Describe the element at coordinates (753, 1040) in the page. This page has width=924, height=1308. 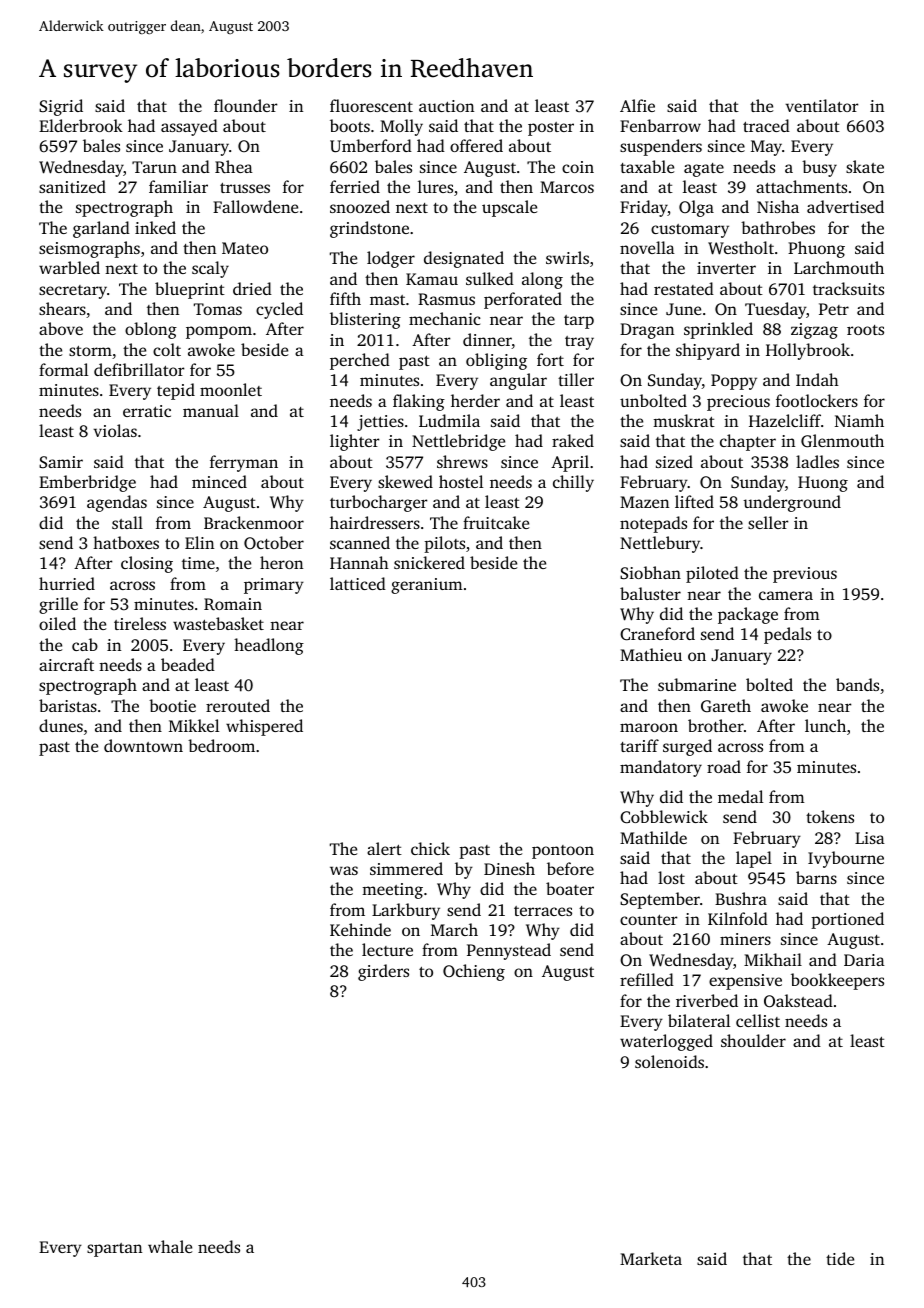
I see `shoulder` at that location.
